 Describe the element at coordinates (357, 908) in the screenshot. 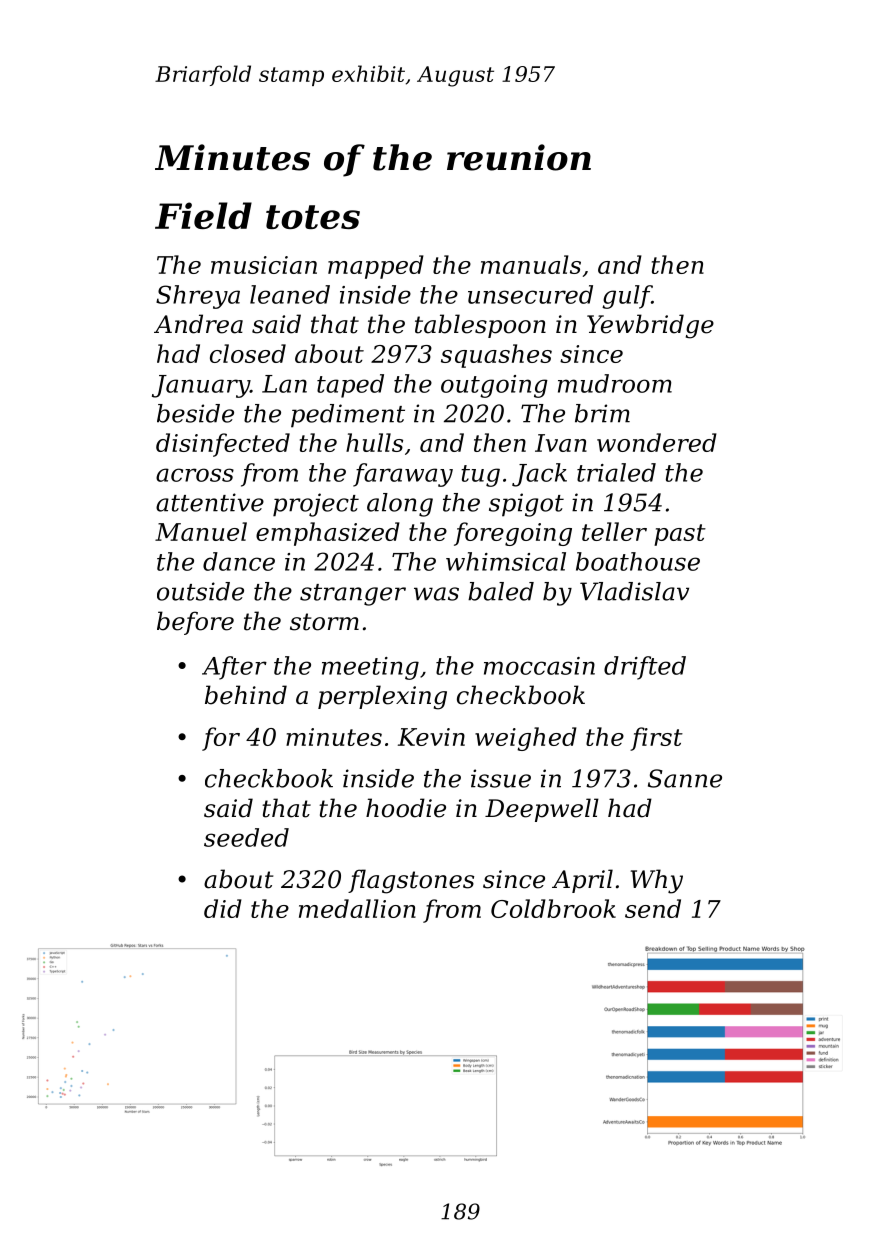

I see `medallion` at that location.
